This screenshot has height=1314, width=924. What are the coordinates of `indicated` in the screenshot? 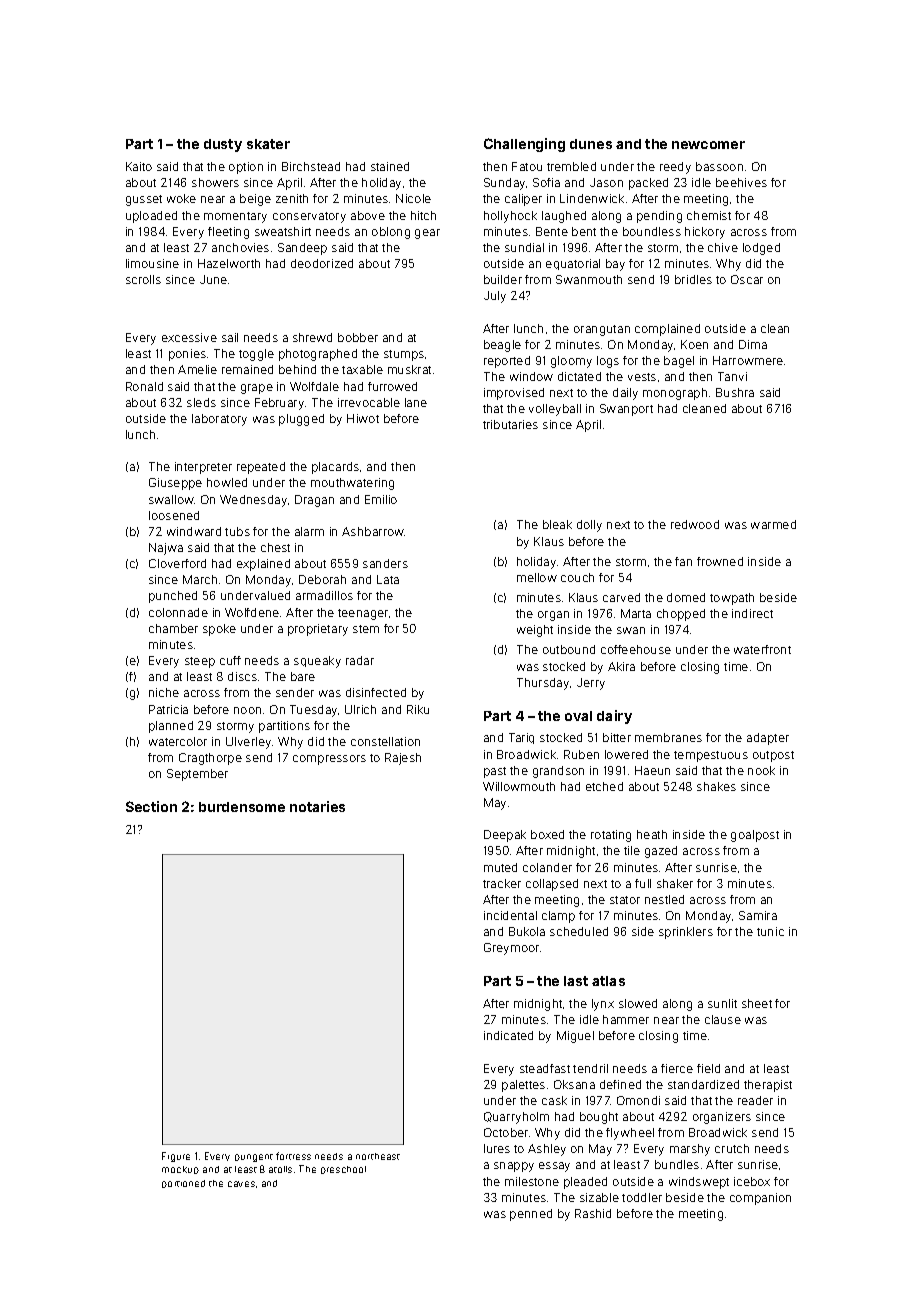 It's located at (508, 1035).
